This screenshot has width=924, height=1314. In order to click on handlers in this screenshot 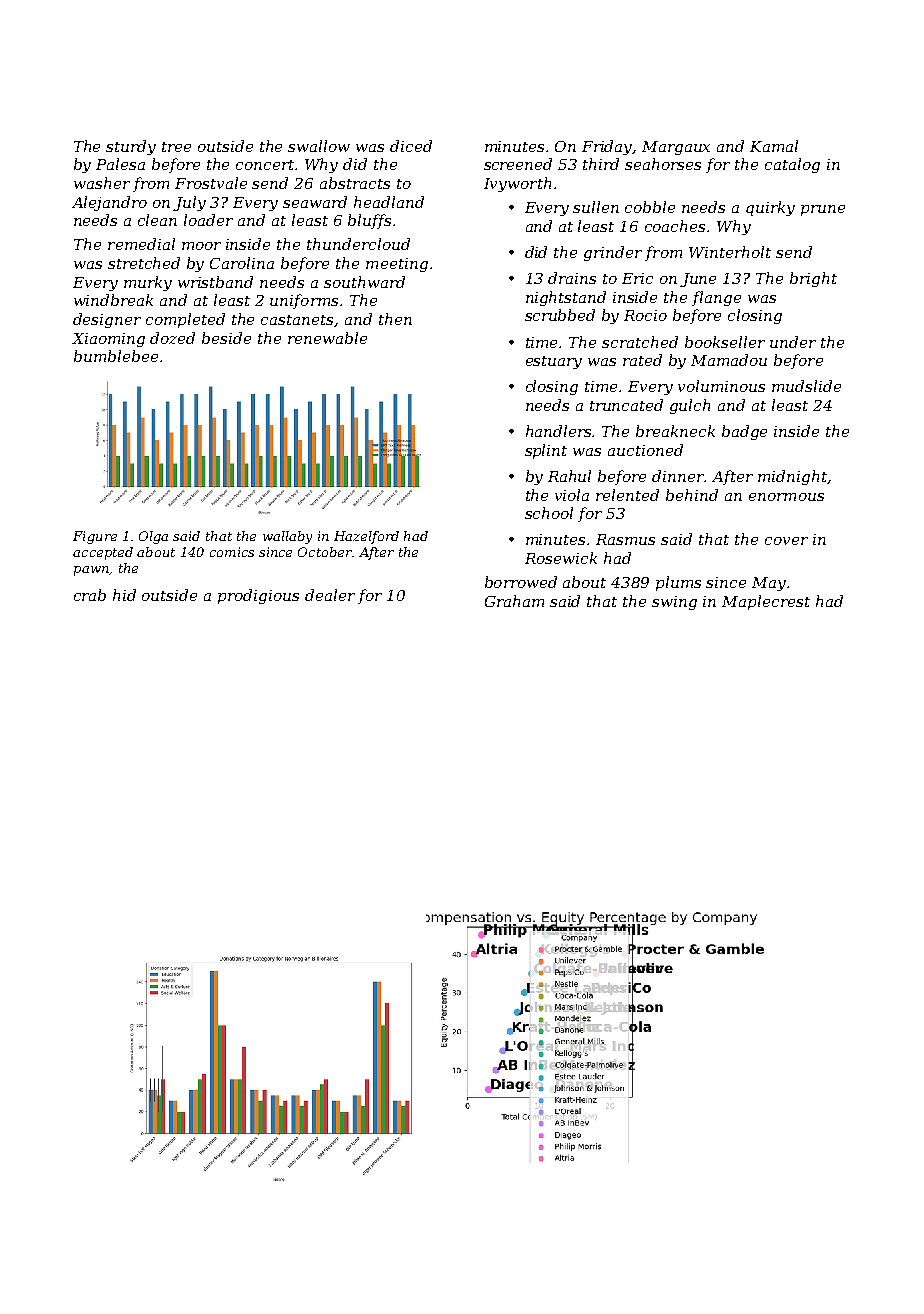, I will do `click(559, 431)`.
